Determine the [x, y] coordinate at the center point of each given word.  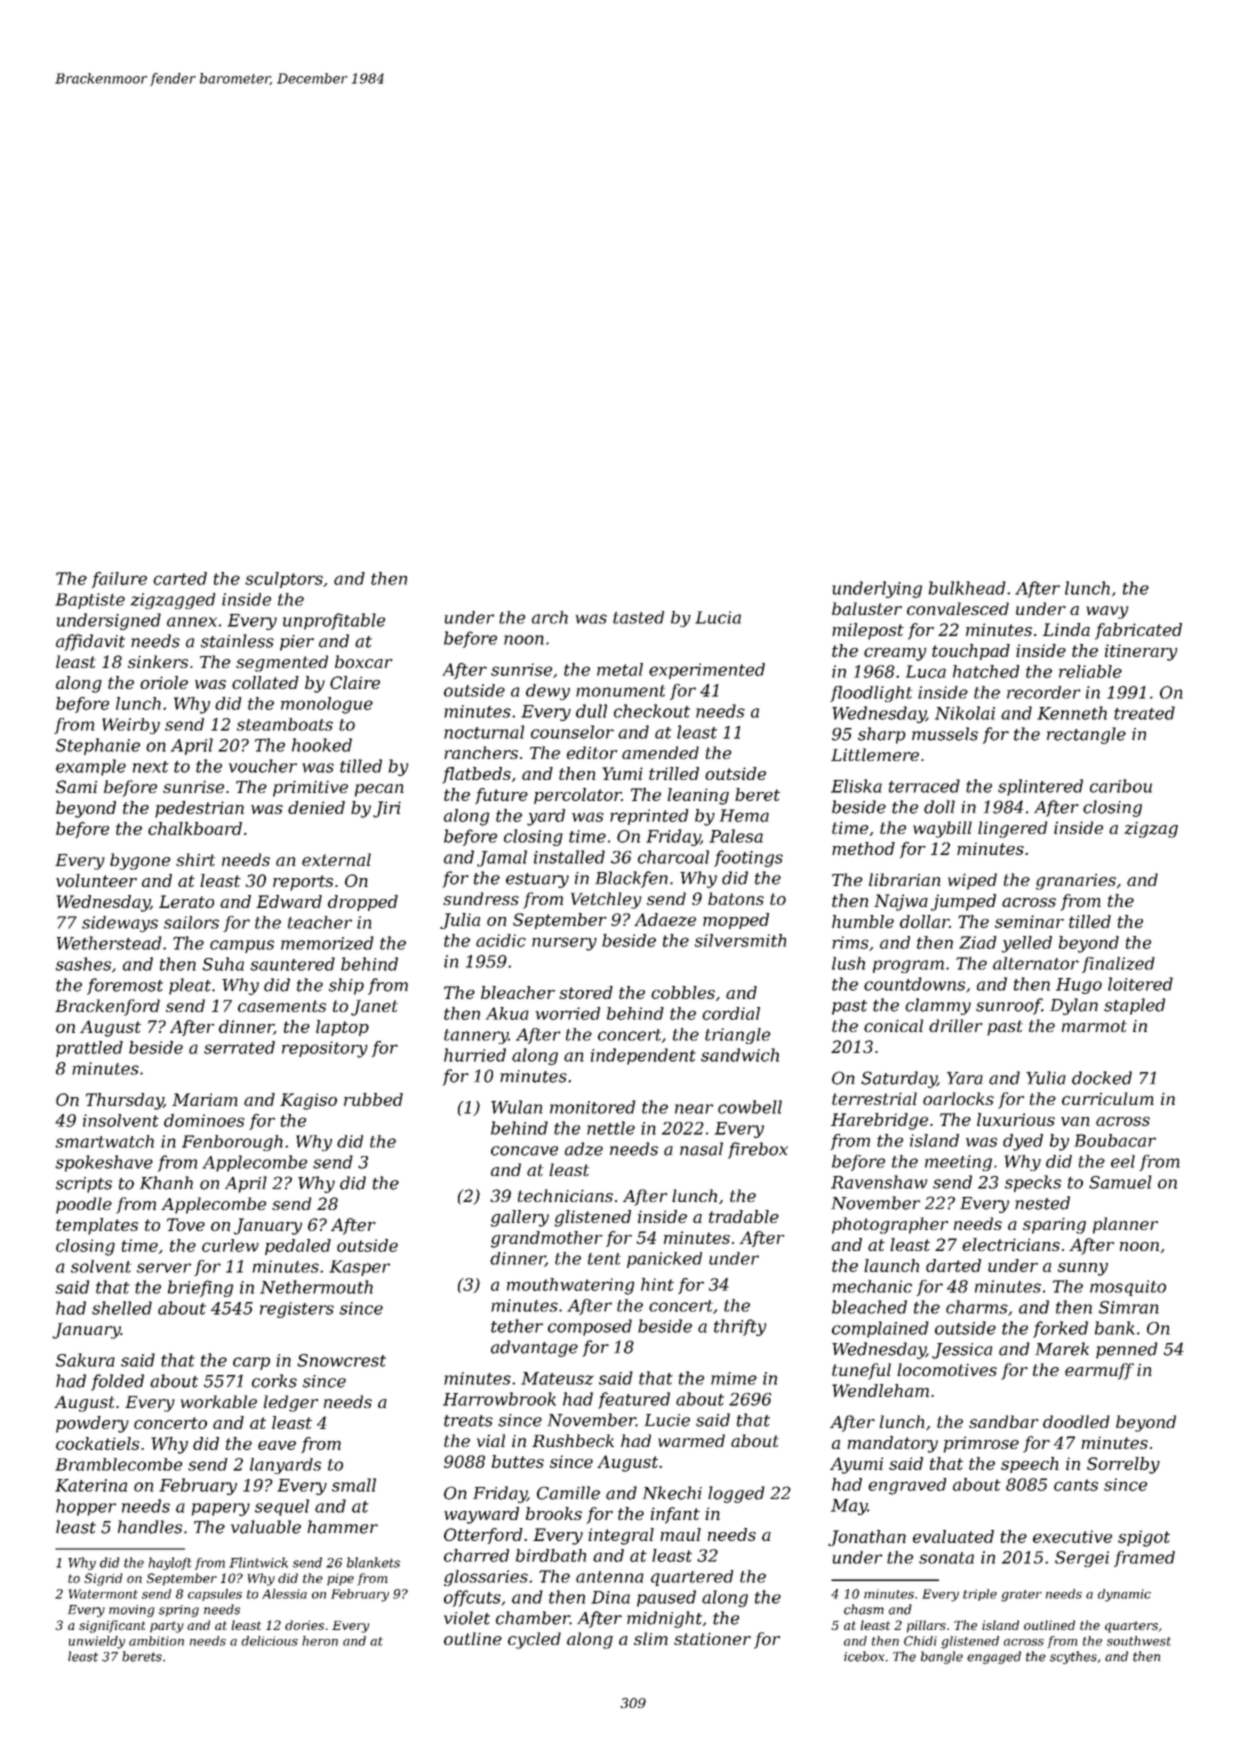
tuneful [861, 1371]
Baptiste [90, 601]
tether [517, 1326]
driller [955, 1025]
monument [620, 691]
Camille [568, 1493]
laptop [342, 1028]
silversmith [740, 940]
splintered [1040, 787]
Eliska [856, 786]
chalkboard [195, 828]
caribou [1121, 786]
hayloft [170, 1563]
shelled [122, 1308]
